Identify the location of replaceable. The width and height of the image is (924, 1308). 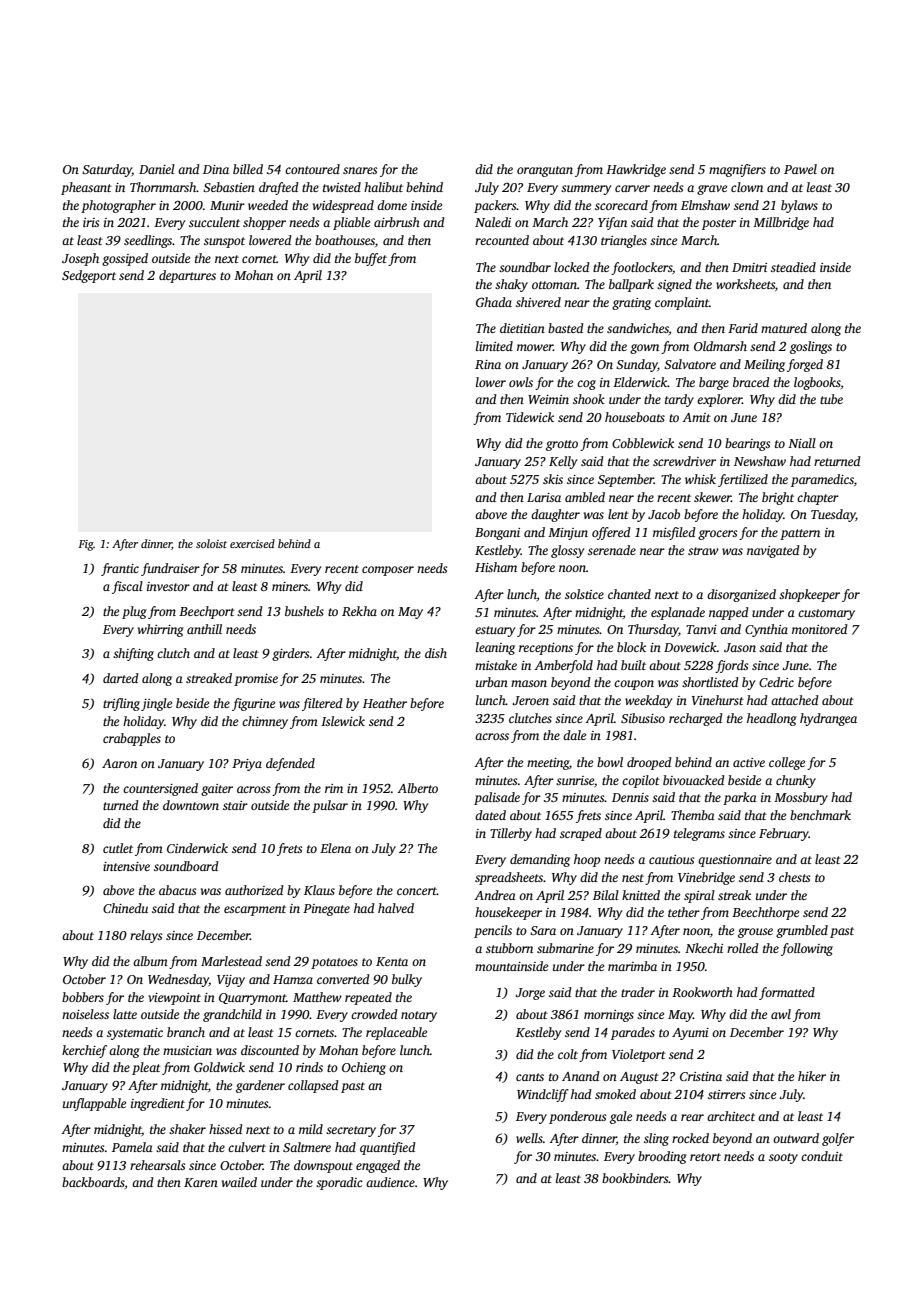
(396, 1033).
